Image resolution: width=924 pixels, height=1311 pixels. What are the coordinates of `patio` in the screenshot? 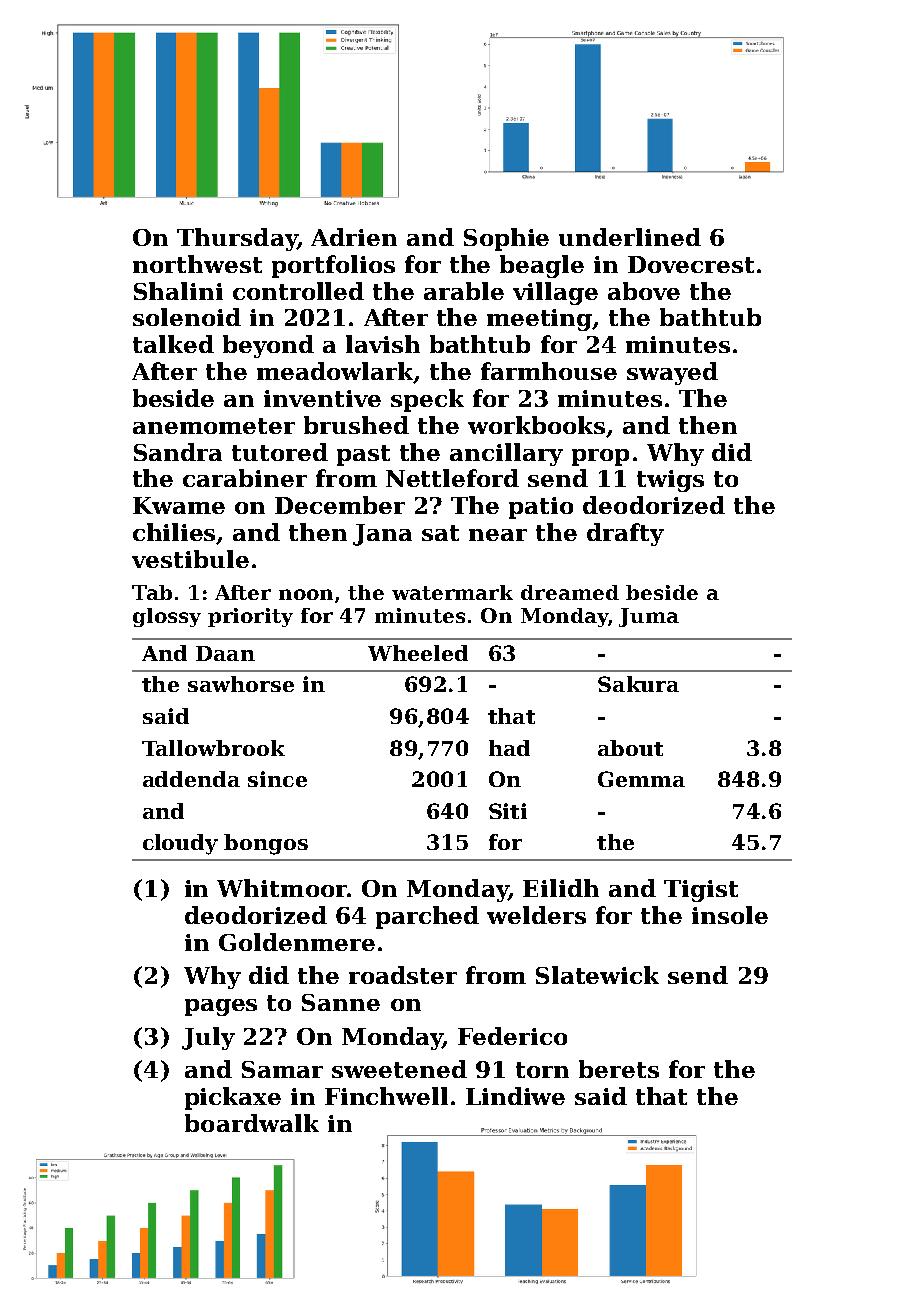 It's located at (541, 508).
